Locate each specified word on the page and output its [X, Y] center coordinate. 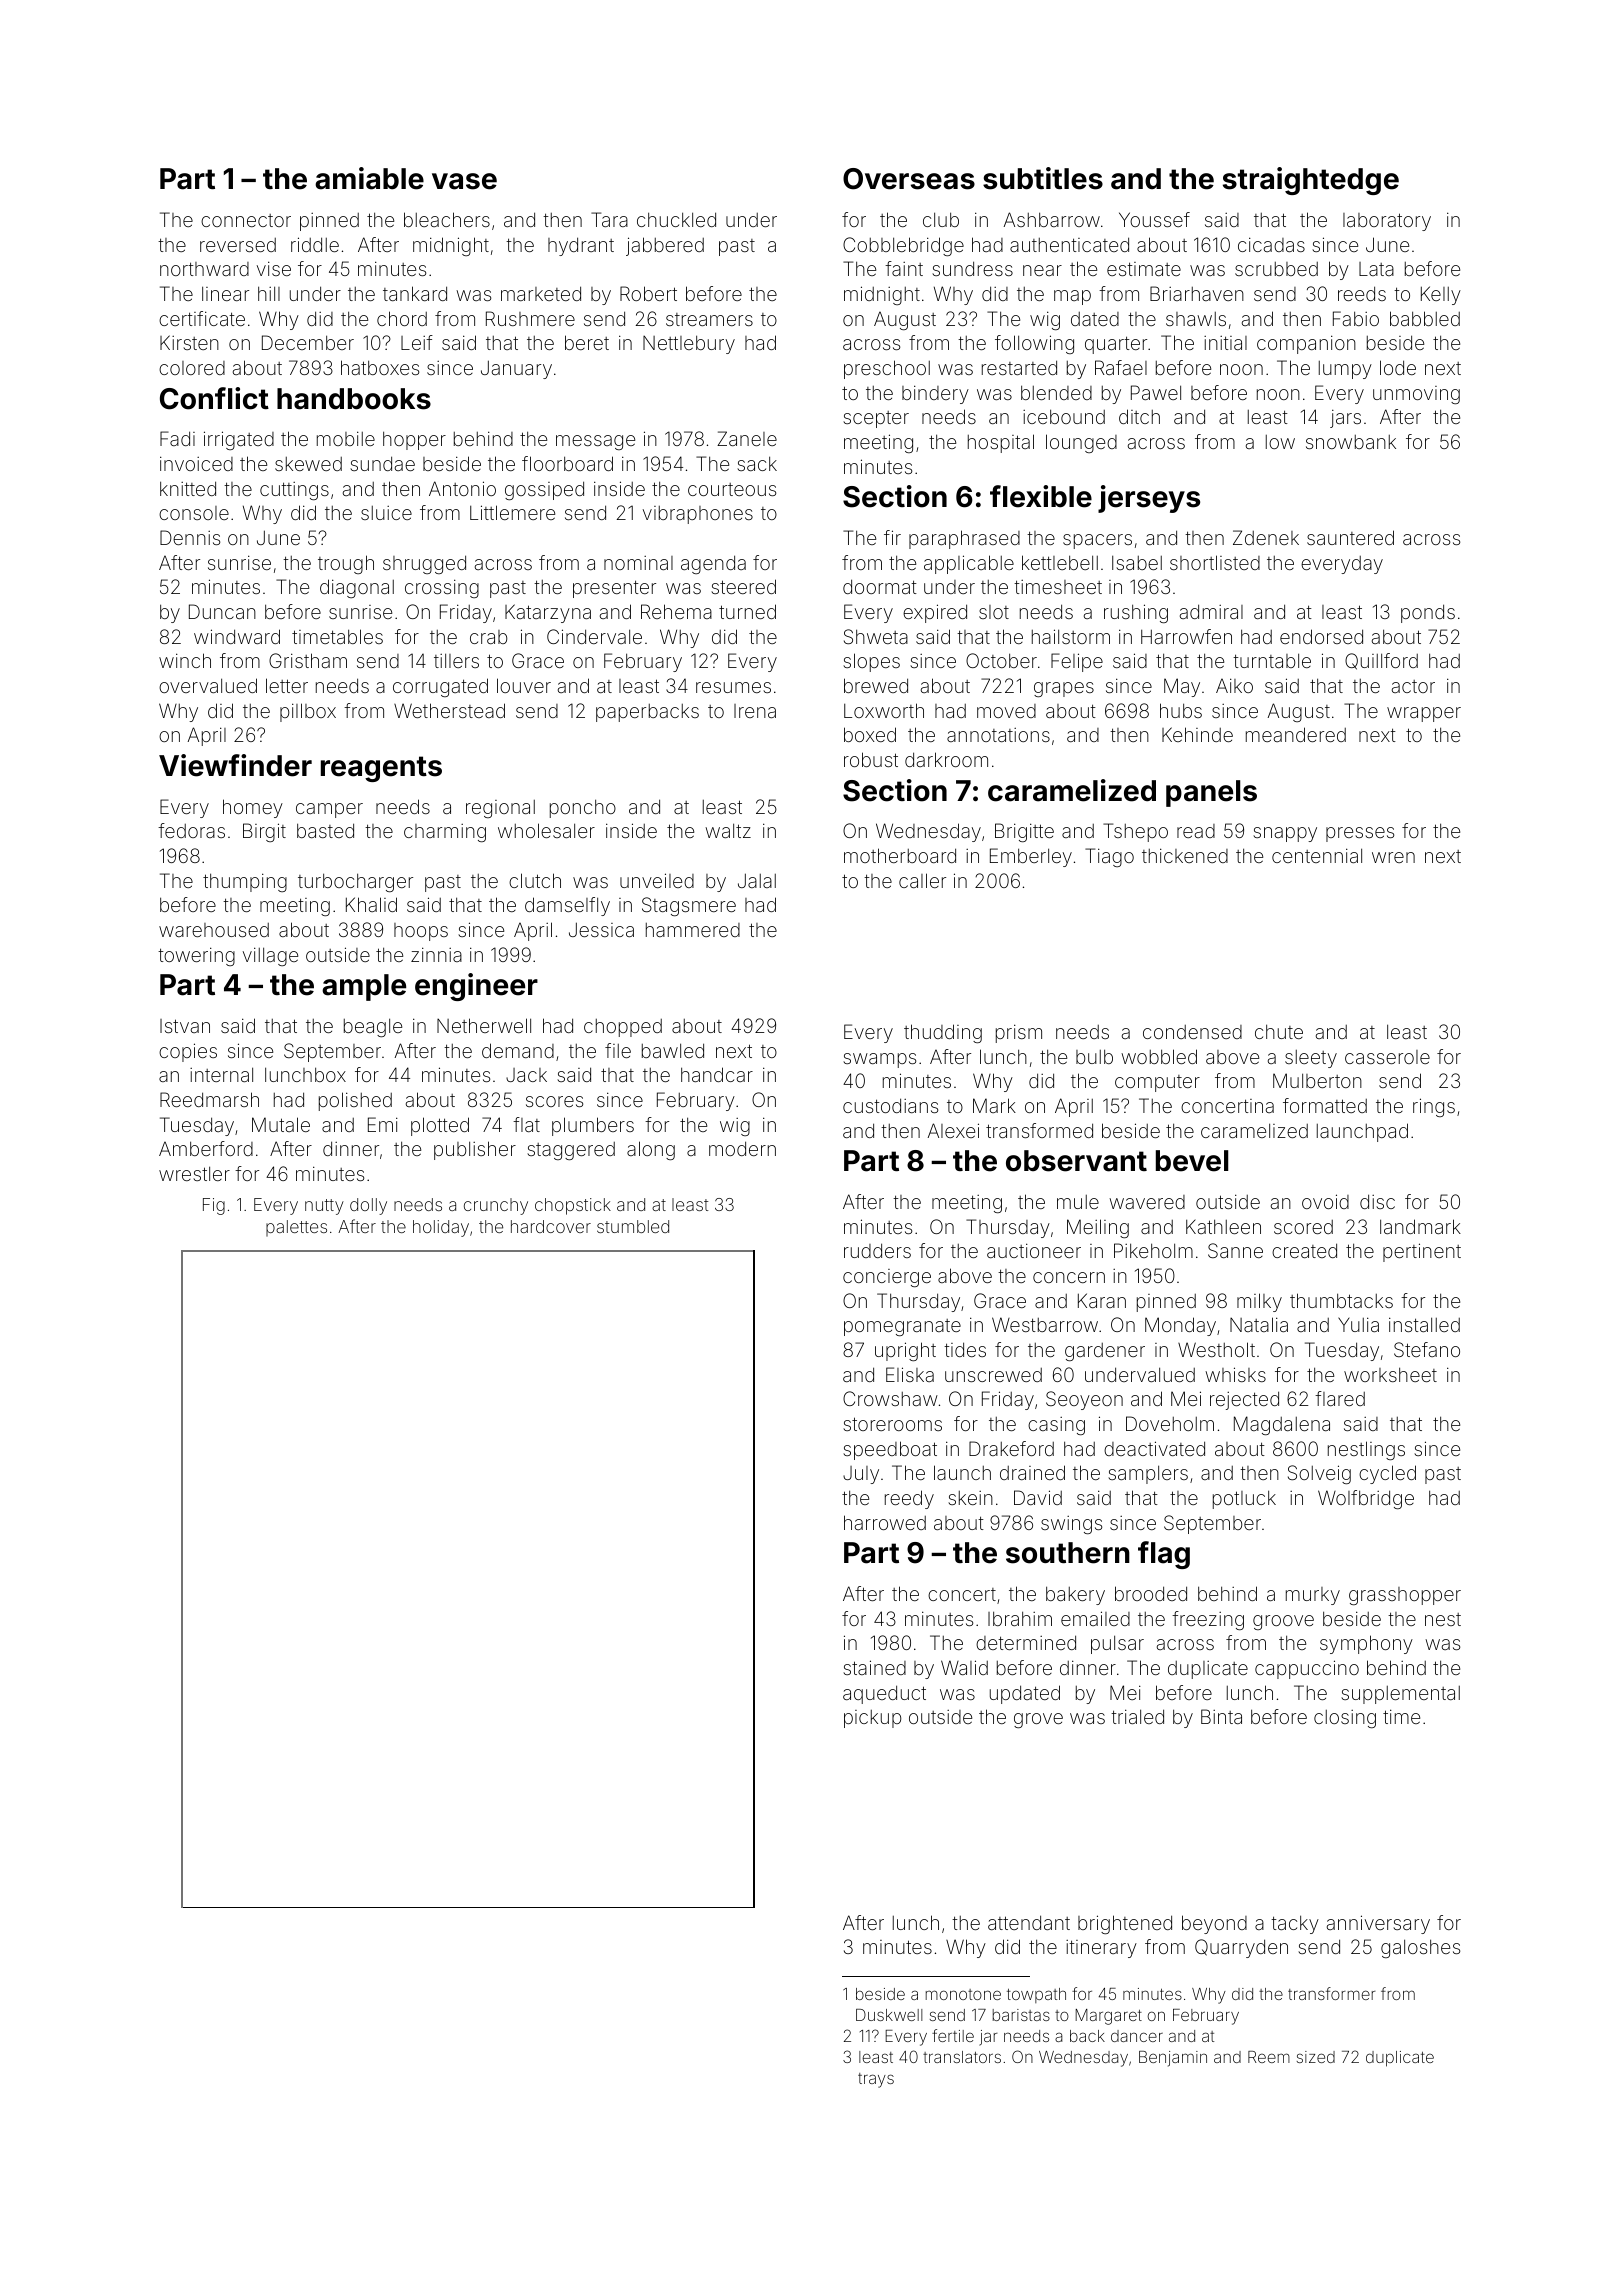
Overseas [909, 179]
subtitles [1043, 178]
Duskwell [889, 2015]
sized [1316, 2057]
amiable [369, 178]
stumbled [633, 1226]
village [270, 956]
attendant [1029, 1922]
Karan [1102, 1300]
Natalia [1259, 1324]
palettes [296, 1228]
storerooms [892, 1424]
